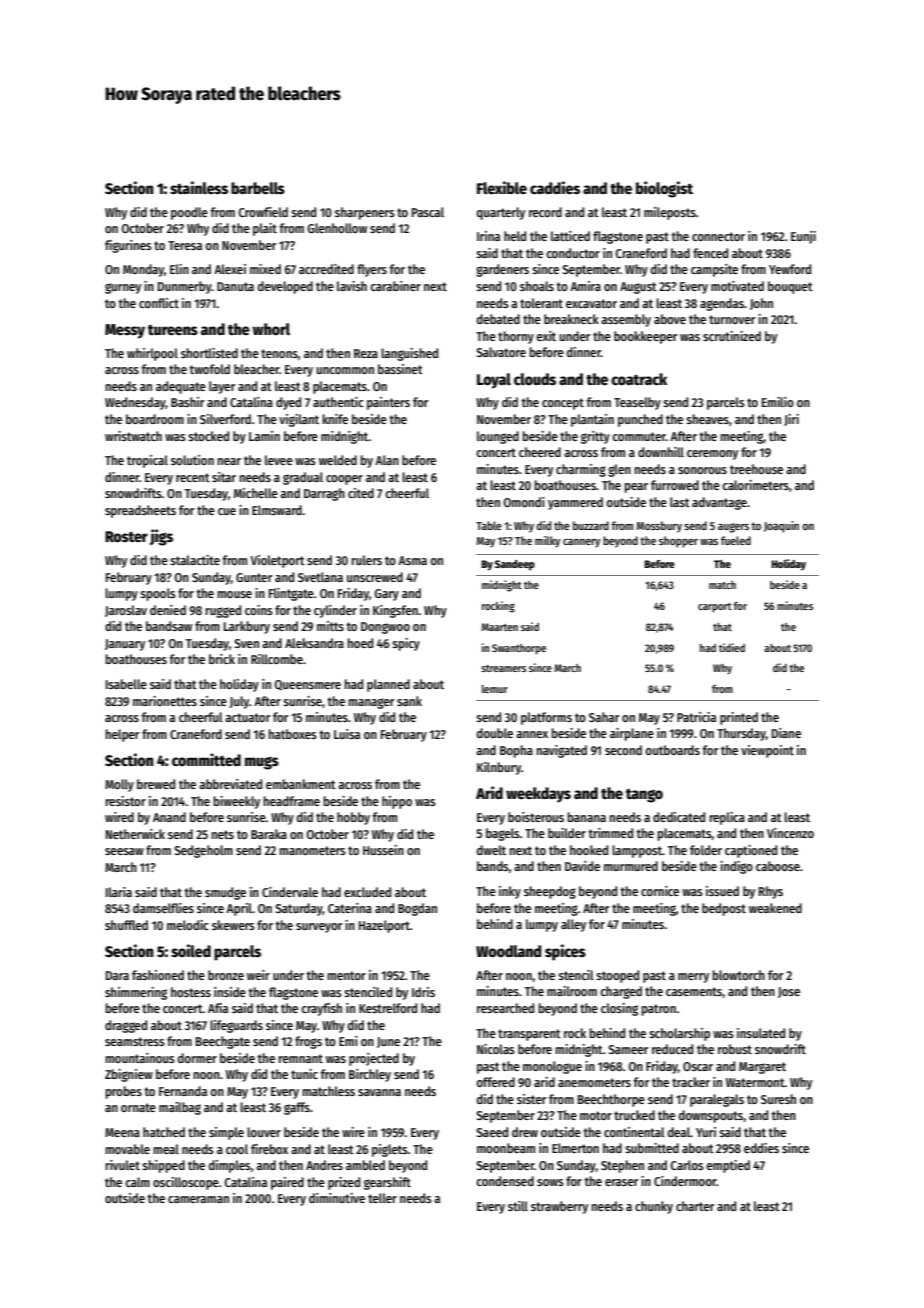 This document has width=924, height=1308. I want to click on abbreviated, so click(230, 784).
